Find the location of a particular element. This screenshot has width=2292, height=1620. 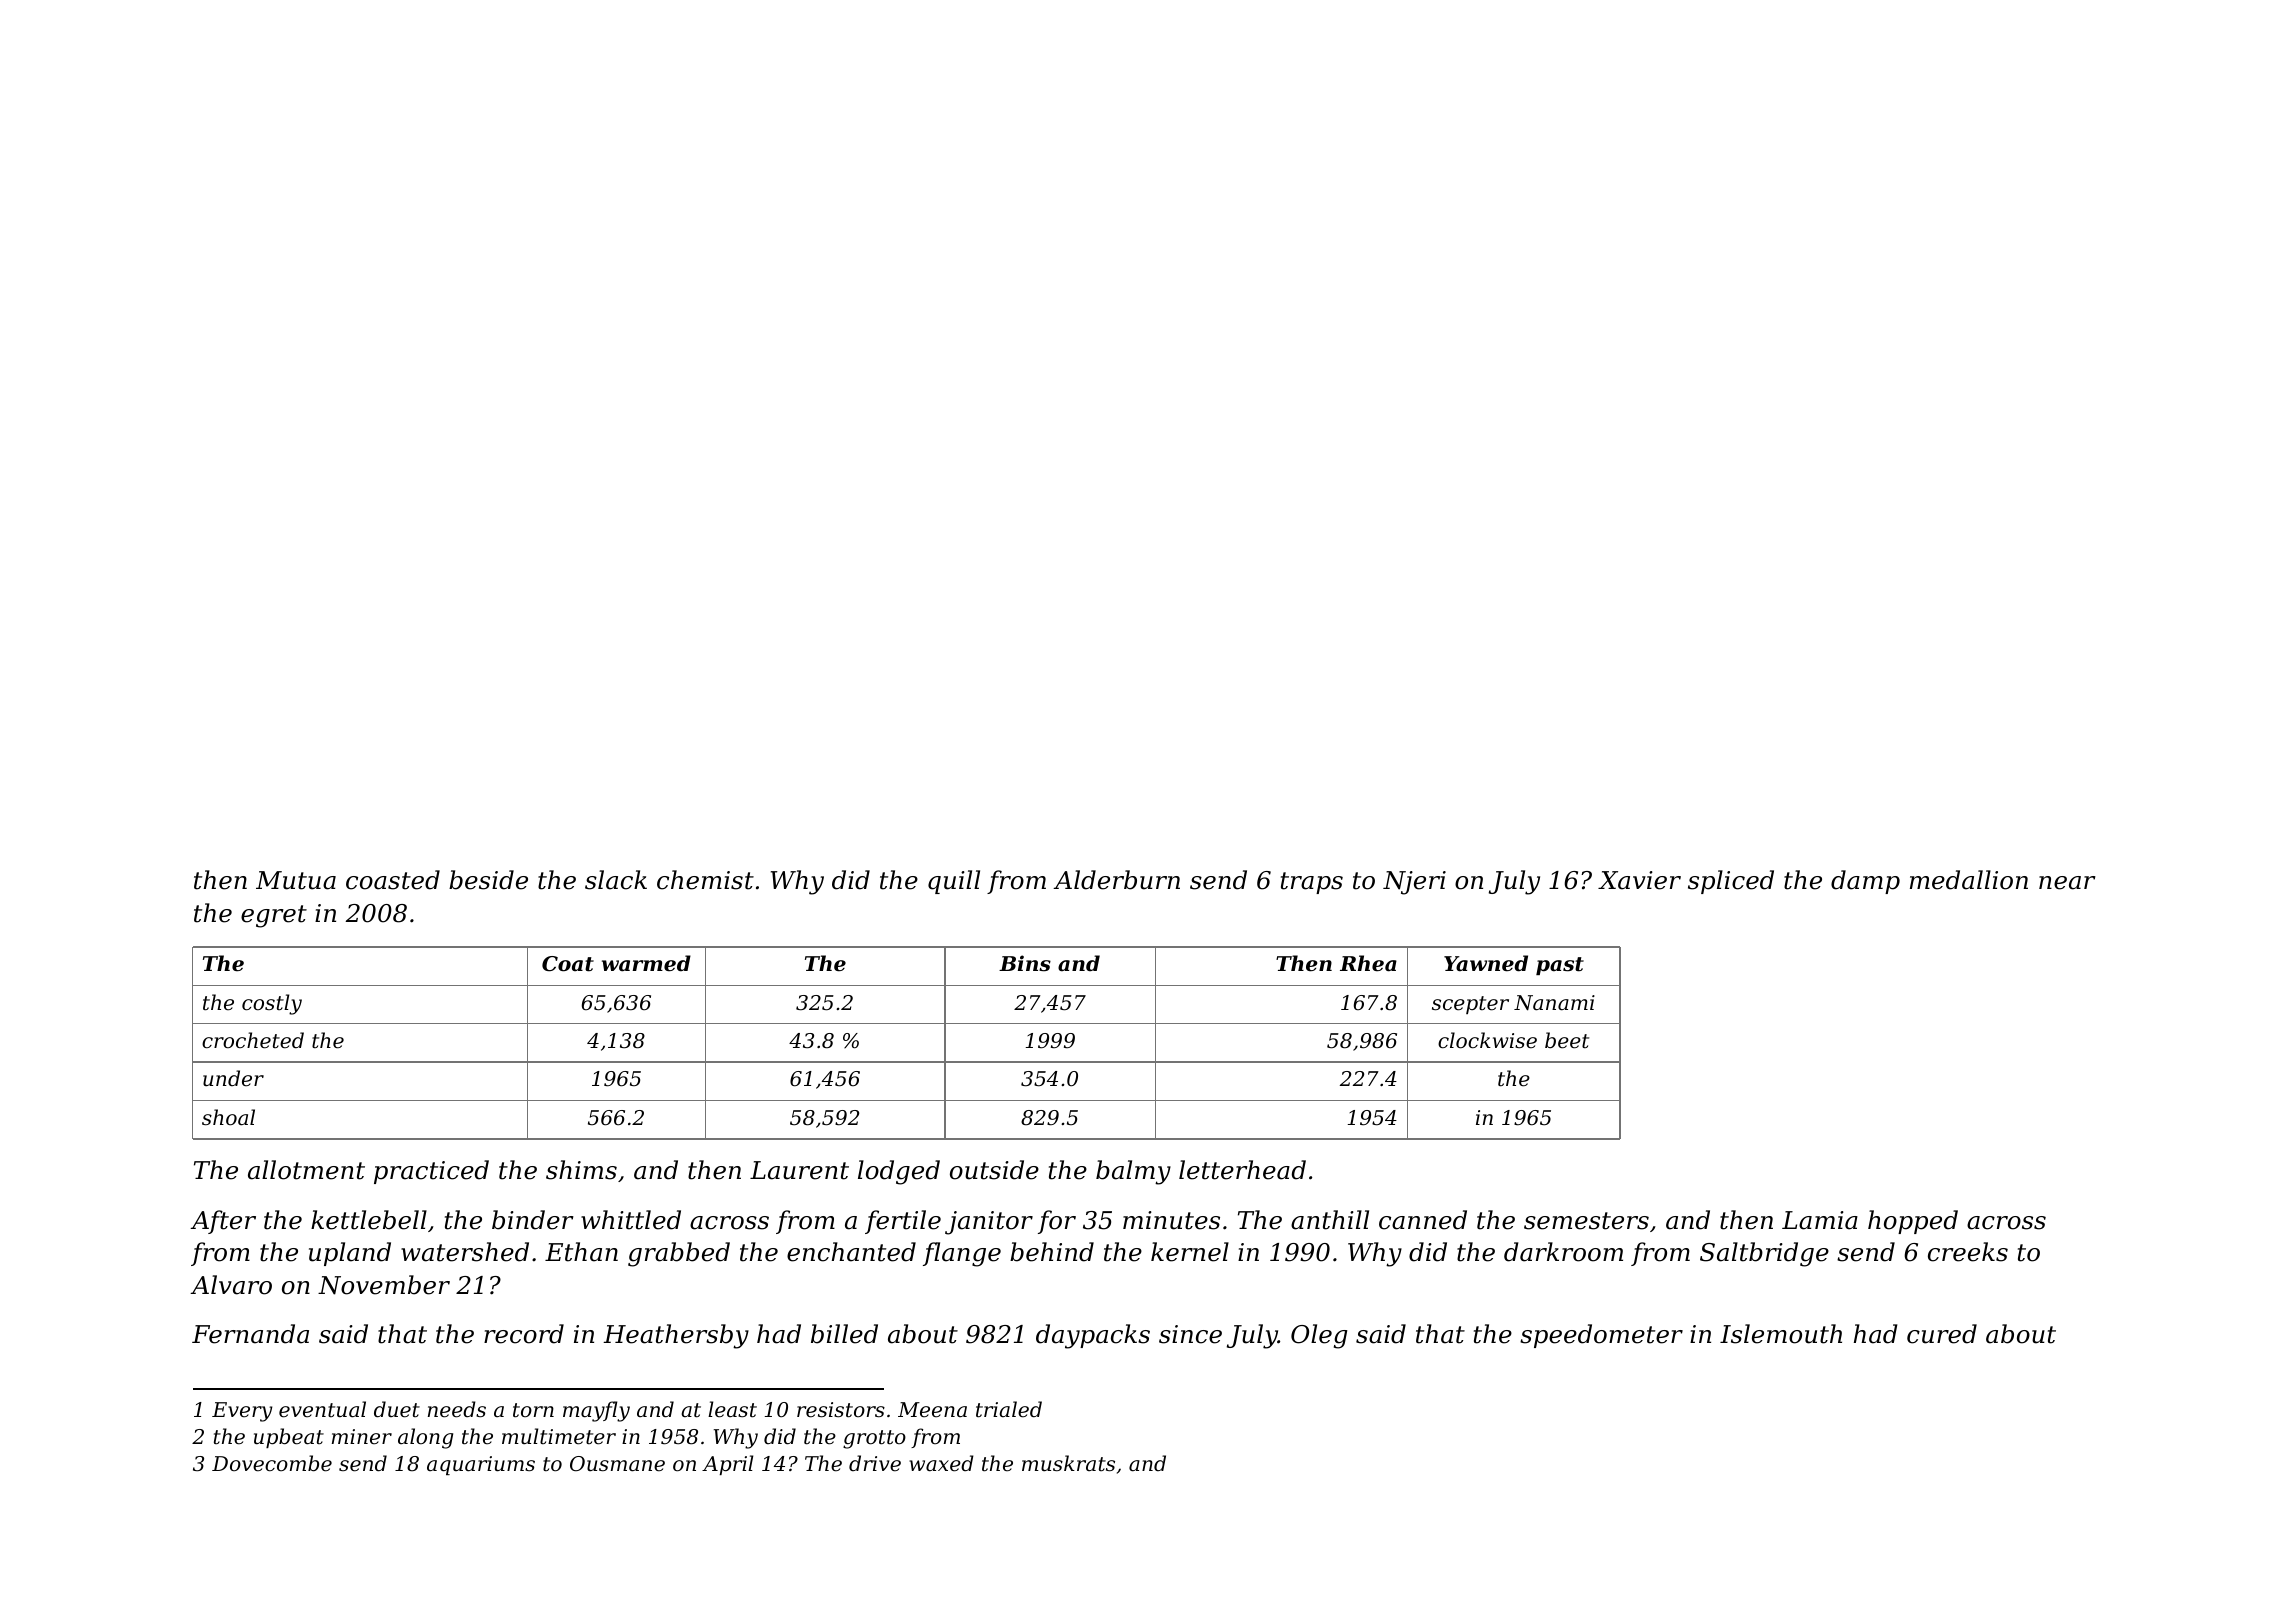

Mutua is located at coordinates (296, 880).
